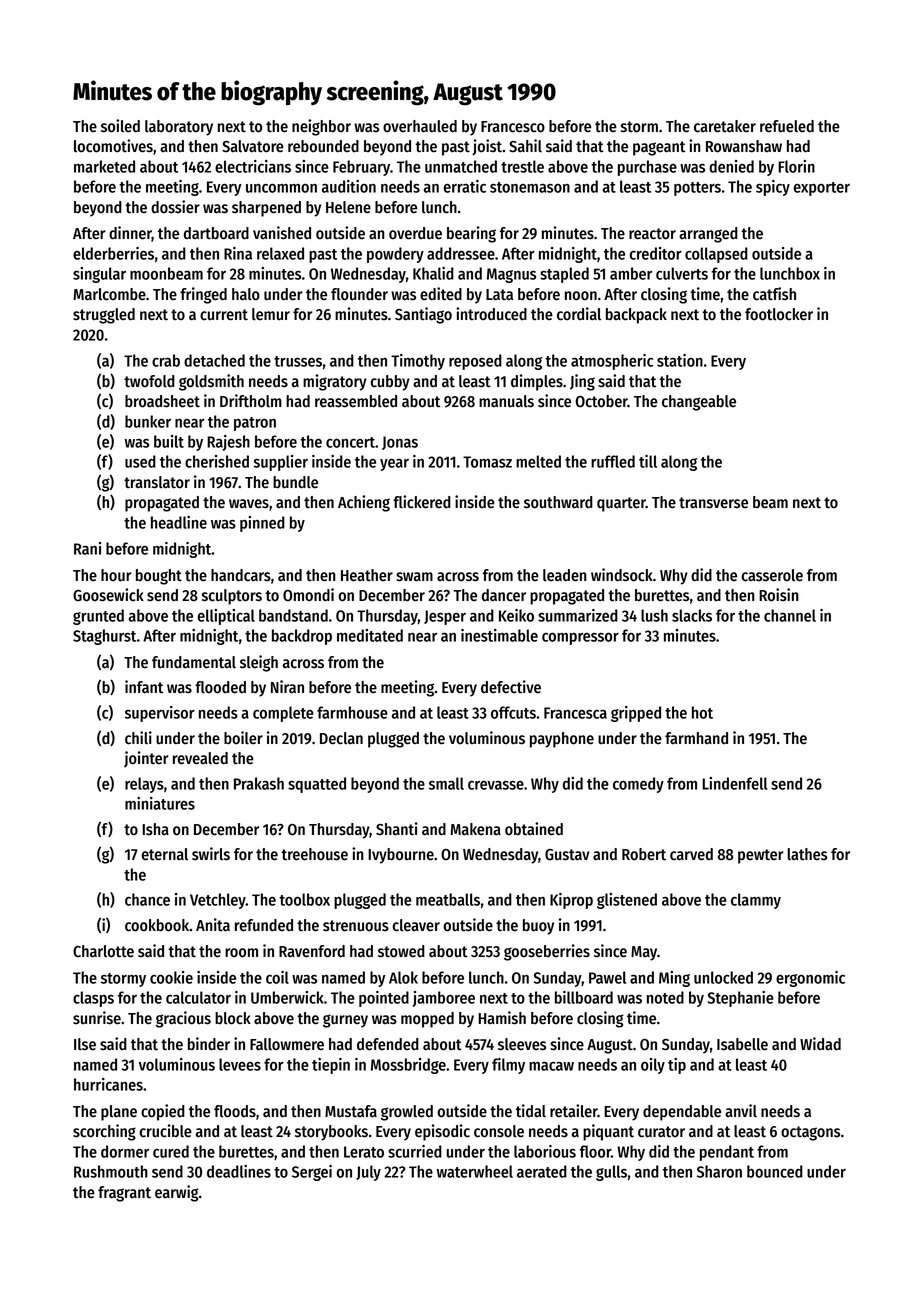 The width and height of the screenshot is (924, 1308). Describe the element at coordinates (513, 127) in the screenshot. I see `Francesco` at that location.
